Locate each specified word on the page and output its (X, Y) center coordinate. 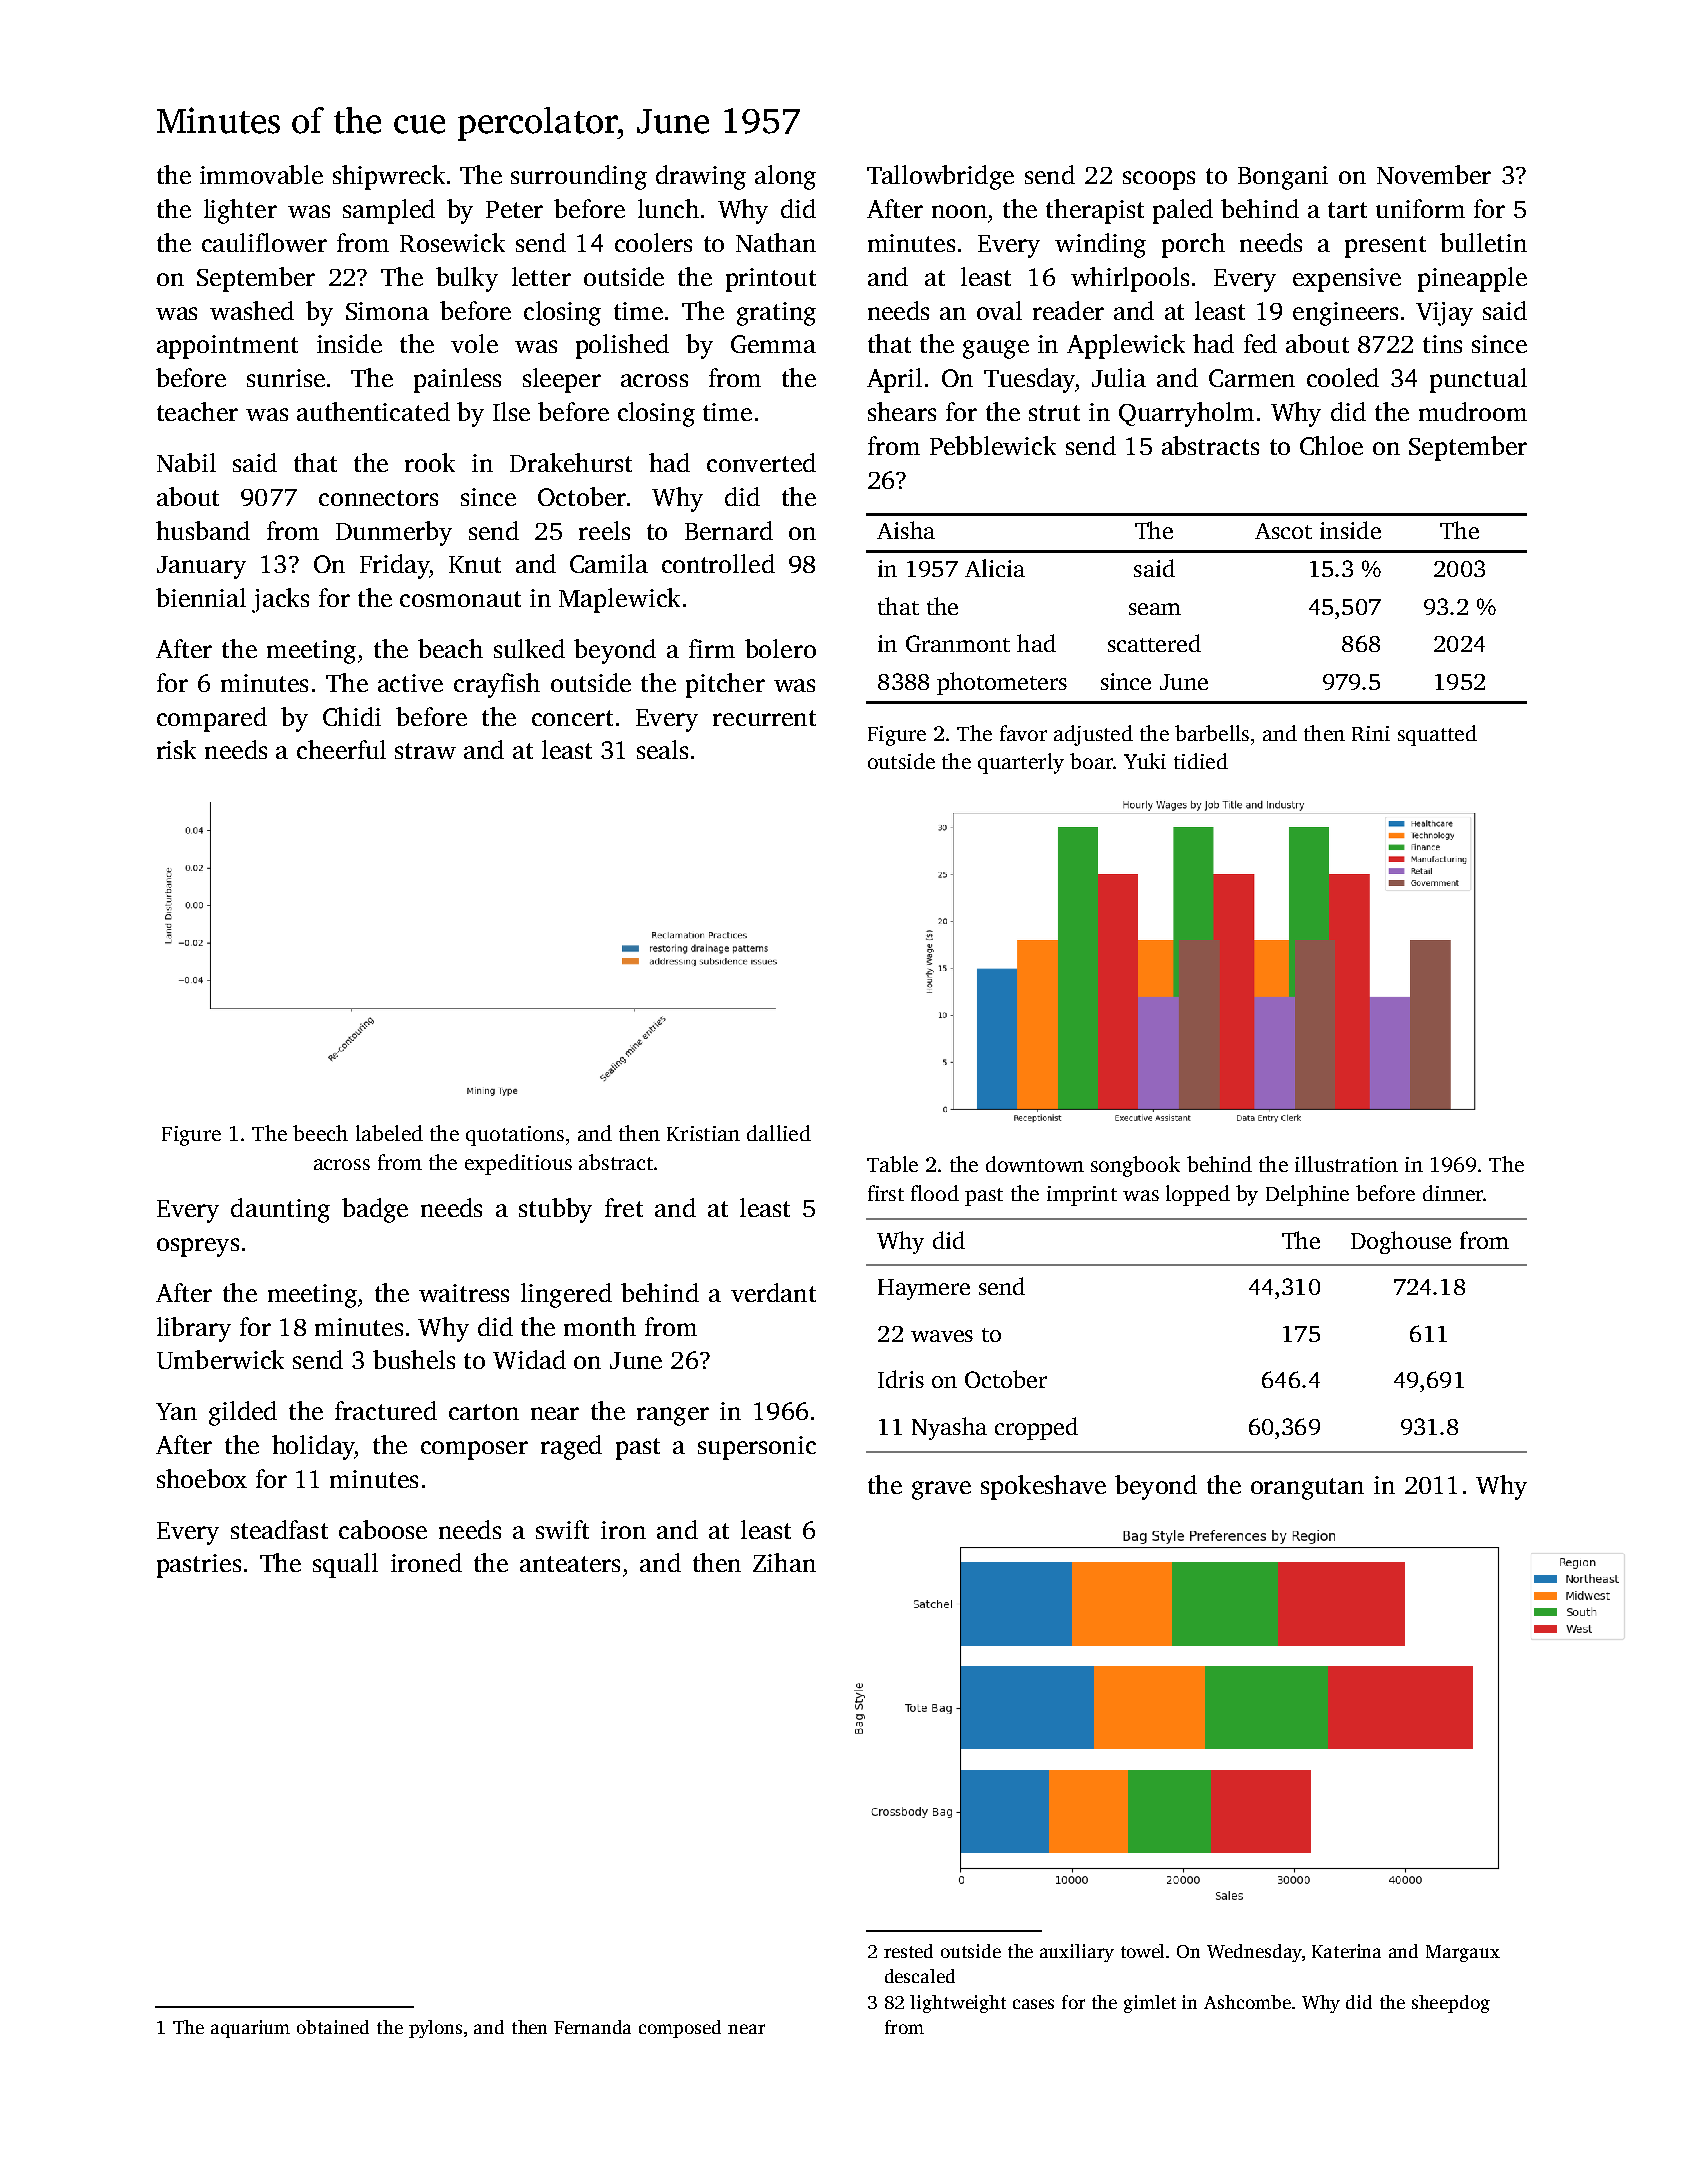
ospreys (198, 1247)
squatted (1437, 735)
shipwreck (389, 177)
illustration (1346, 1164)
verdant (773, 1292)
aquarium (250, 2029)
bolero (780, 648)
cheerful (341, 749)
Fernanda (592, 2027)
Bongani (1283, 178)
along (785, 177)
